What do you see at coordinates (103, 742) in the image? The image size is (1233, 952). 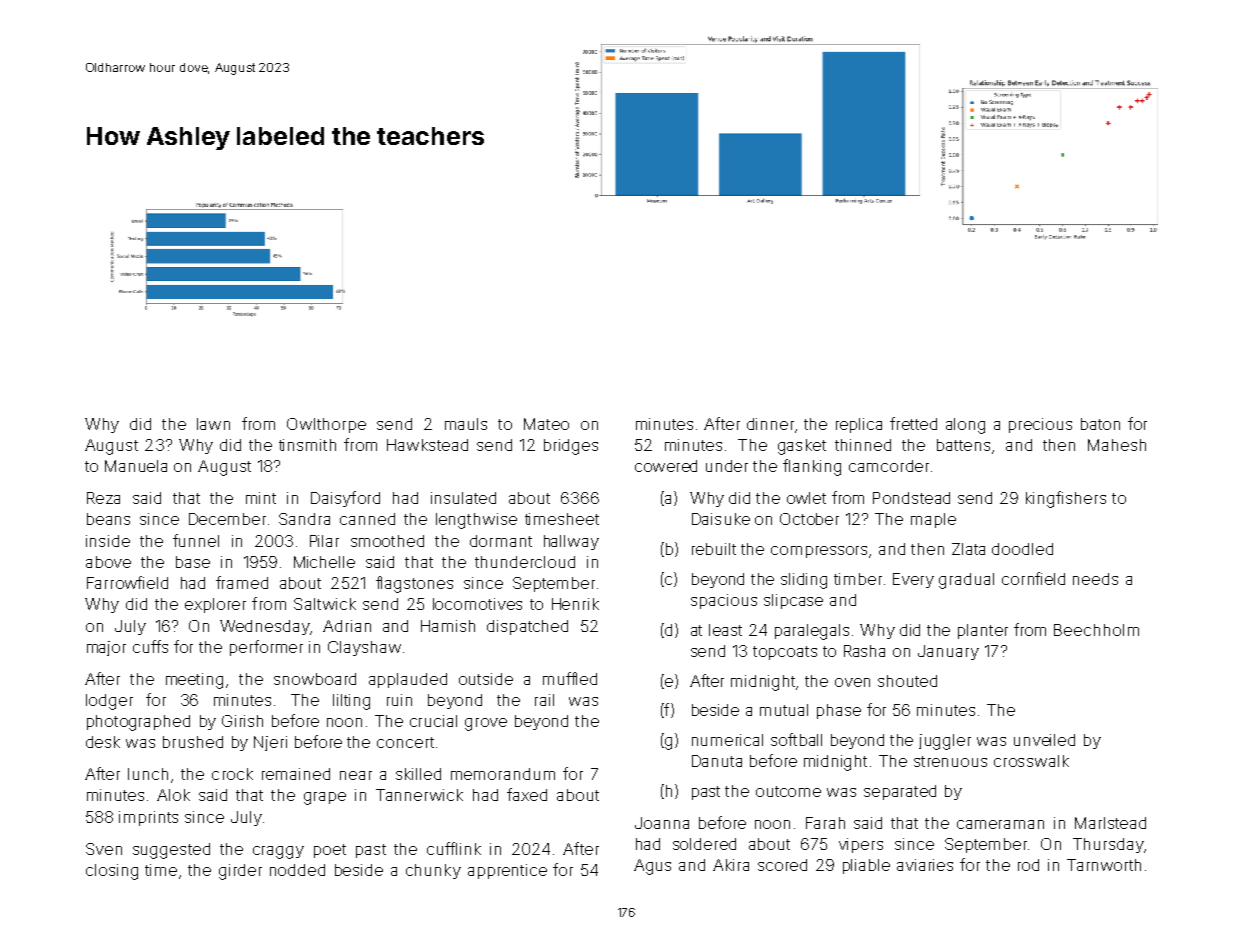 I see `desk` at bounding box center [103, 742].
